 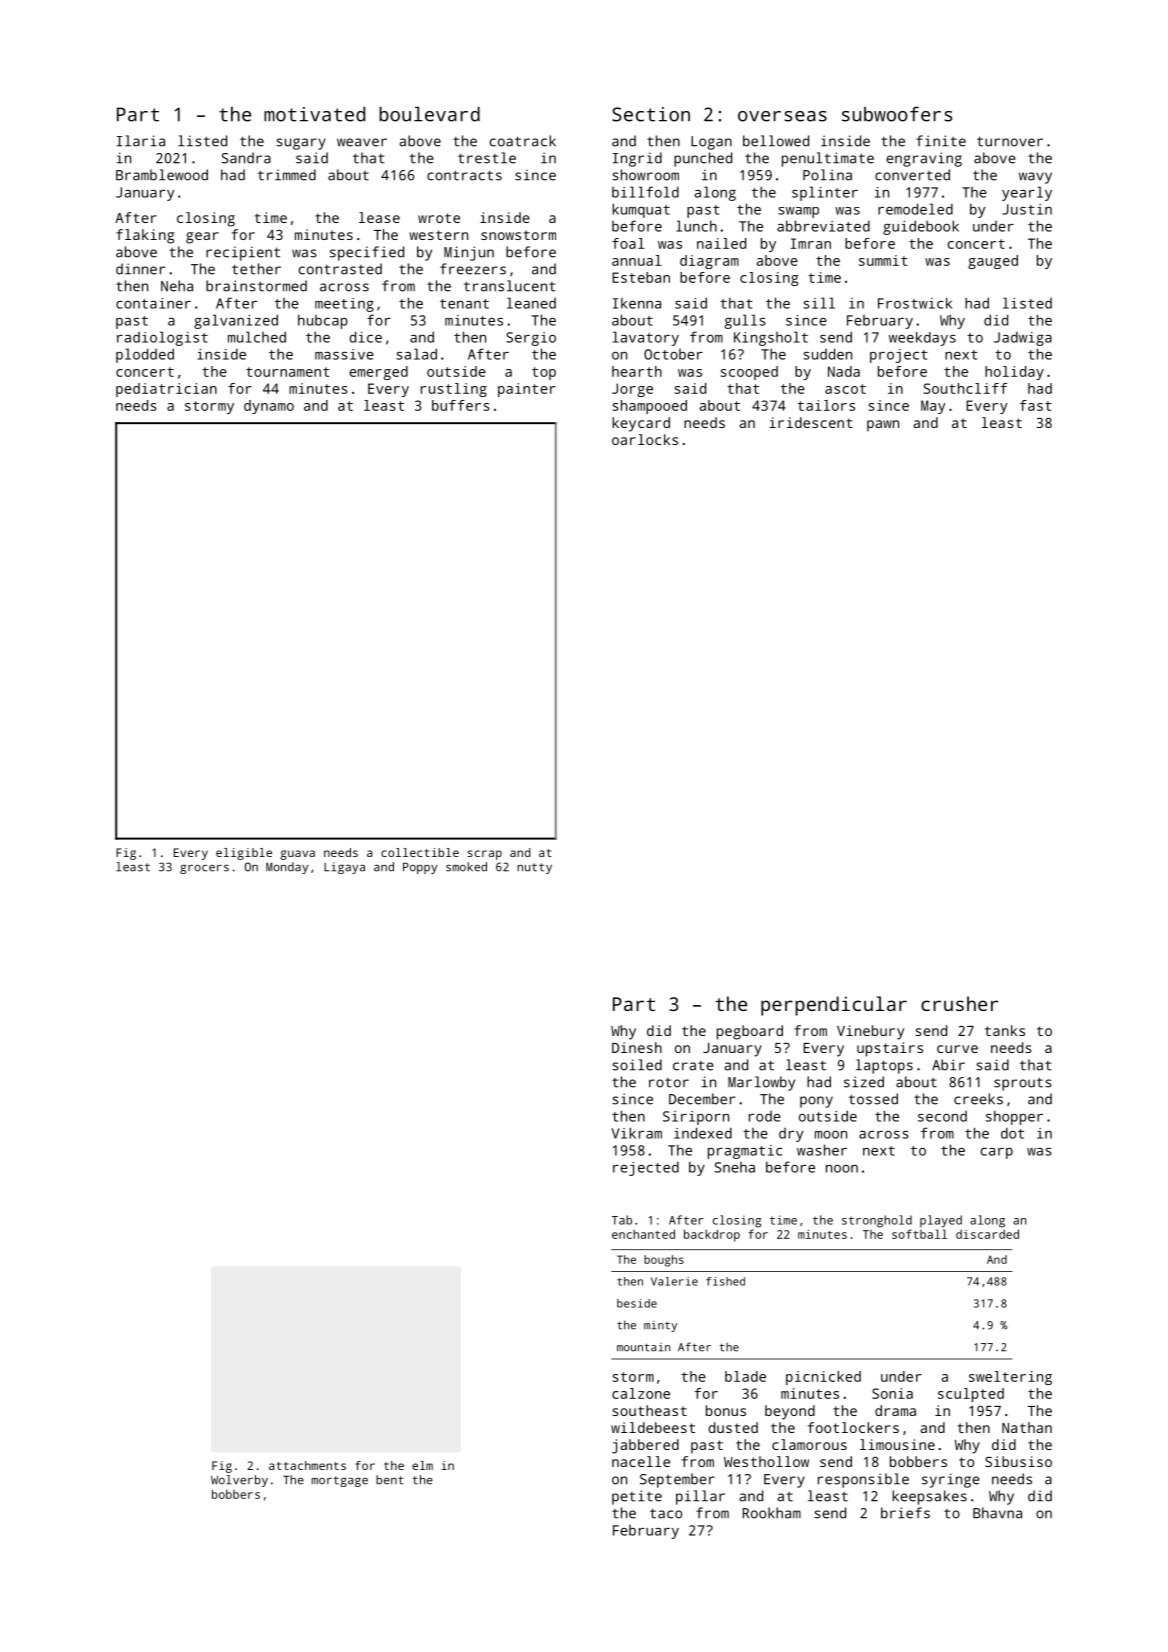 I want to click on splinter, so click(x=825, y=193).
